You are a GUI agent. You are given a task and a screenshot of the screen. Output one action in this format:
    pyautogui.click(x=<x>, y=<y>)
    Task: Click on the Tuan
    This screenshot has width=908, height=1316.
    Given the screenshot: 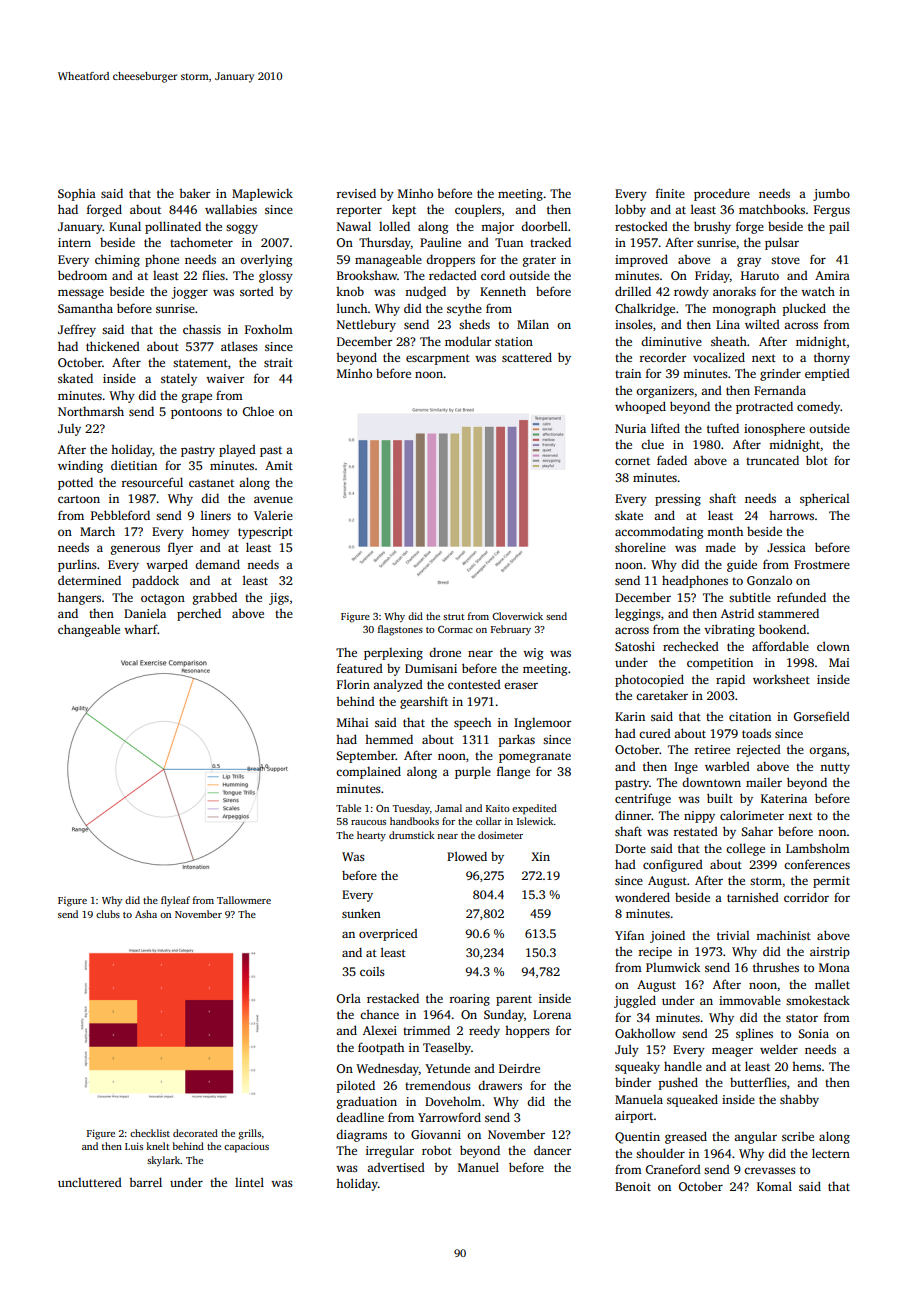 What is the action you would take?
    pyautogui.click(x=509, y=242)
